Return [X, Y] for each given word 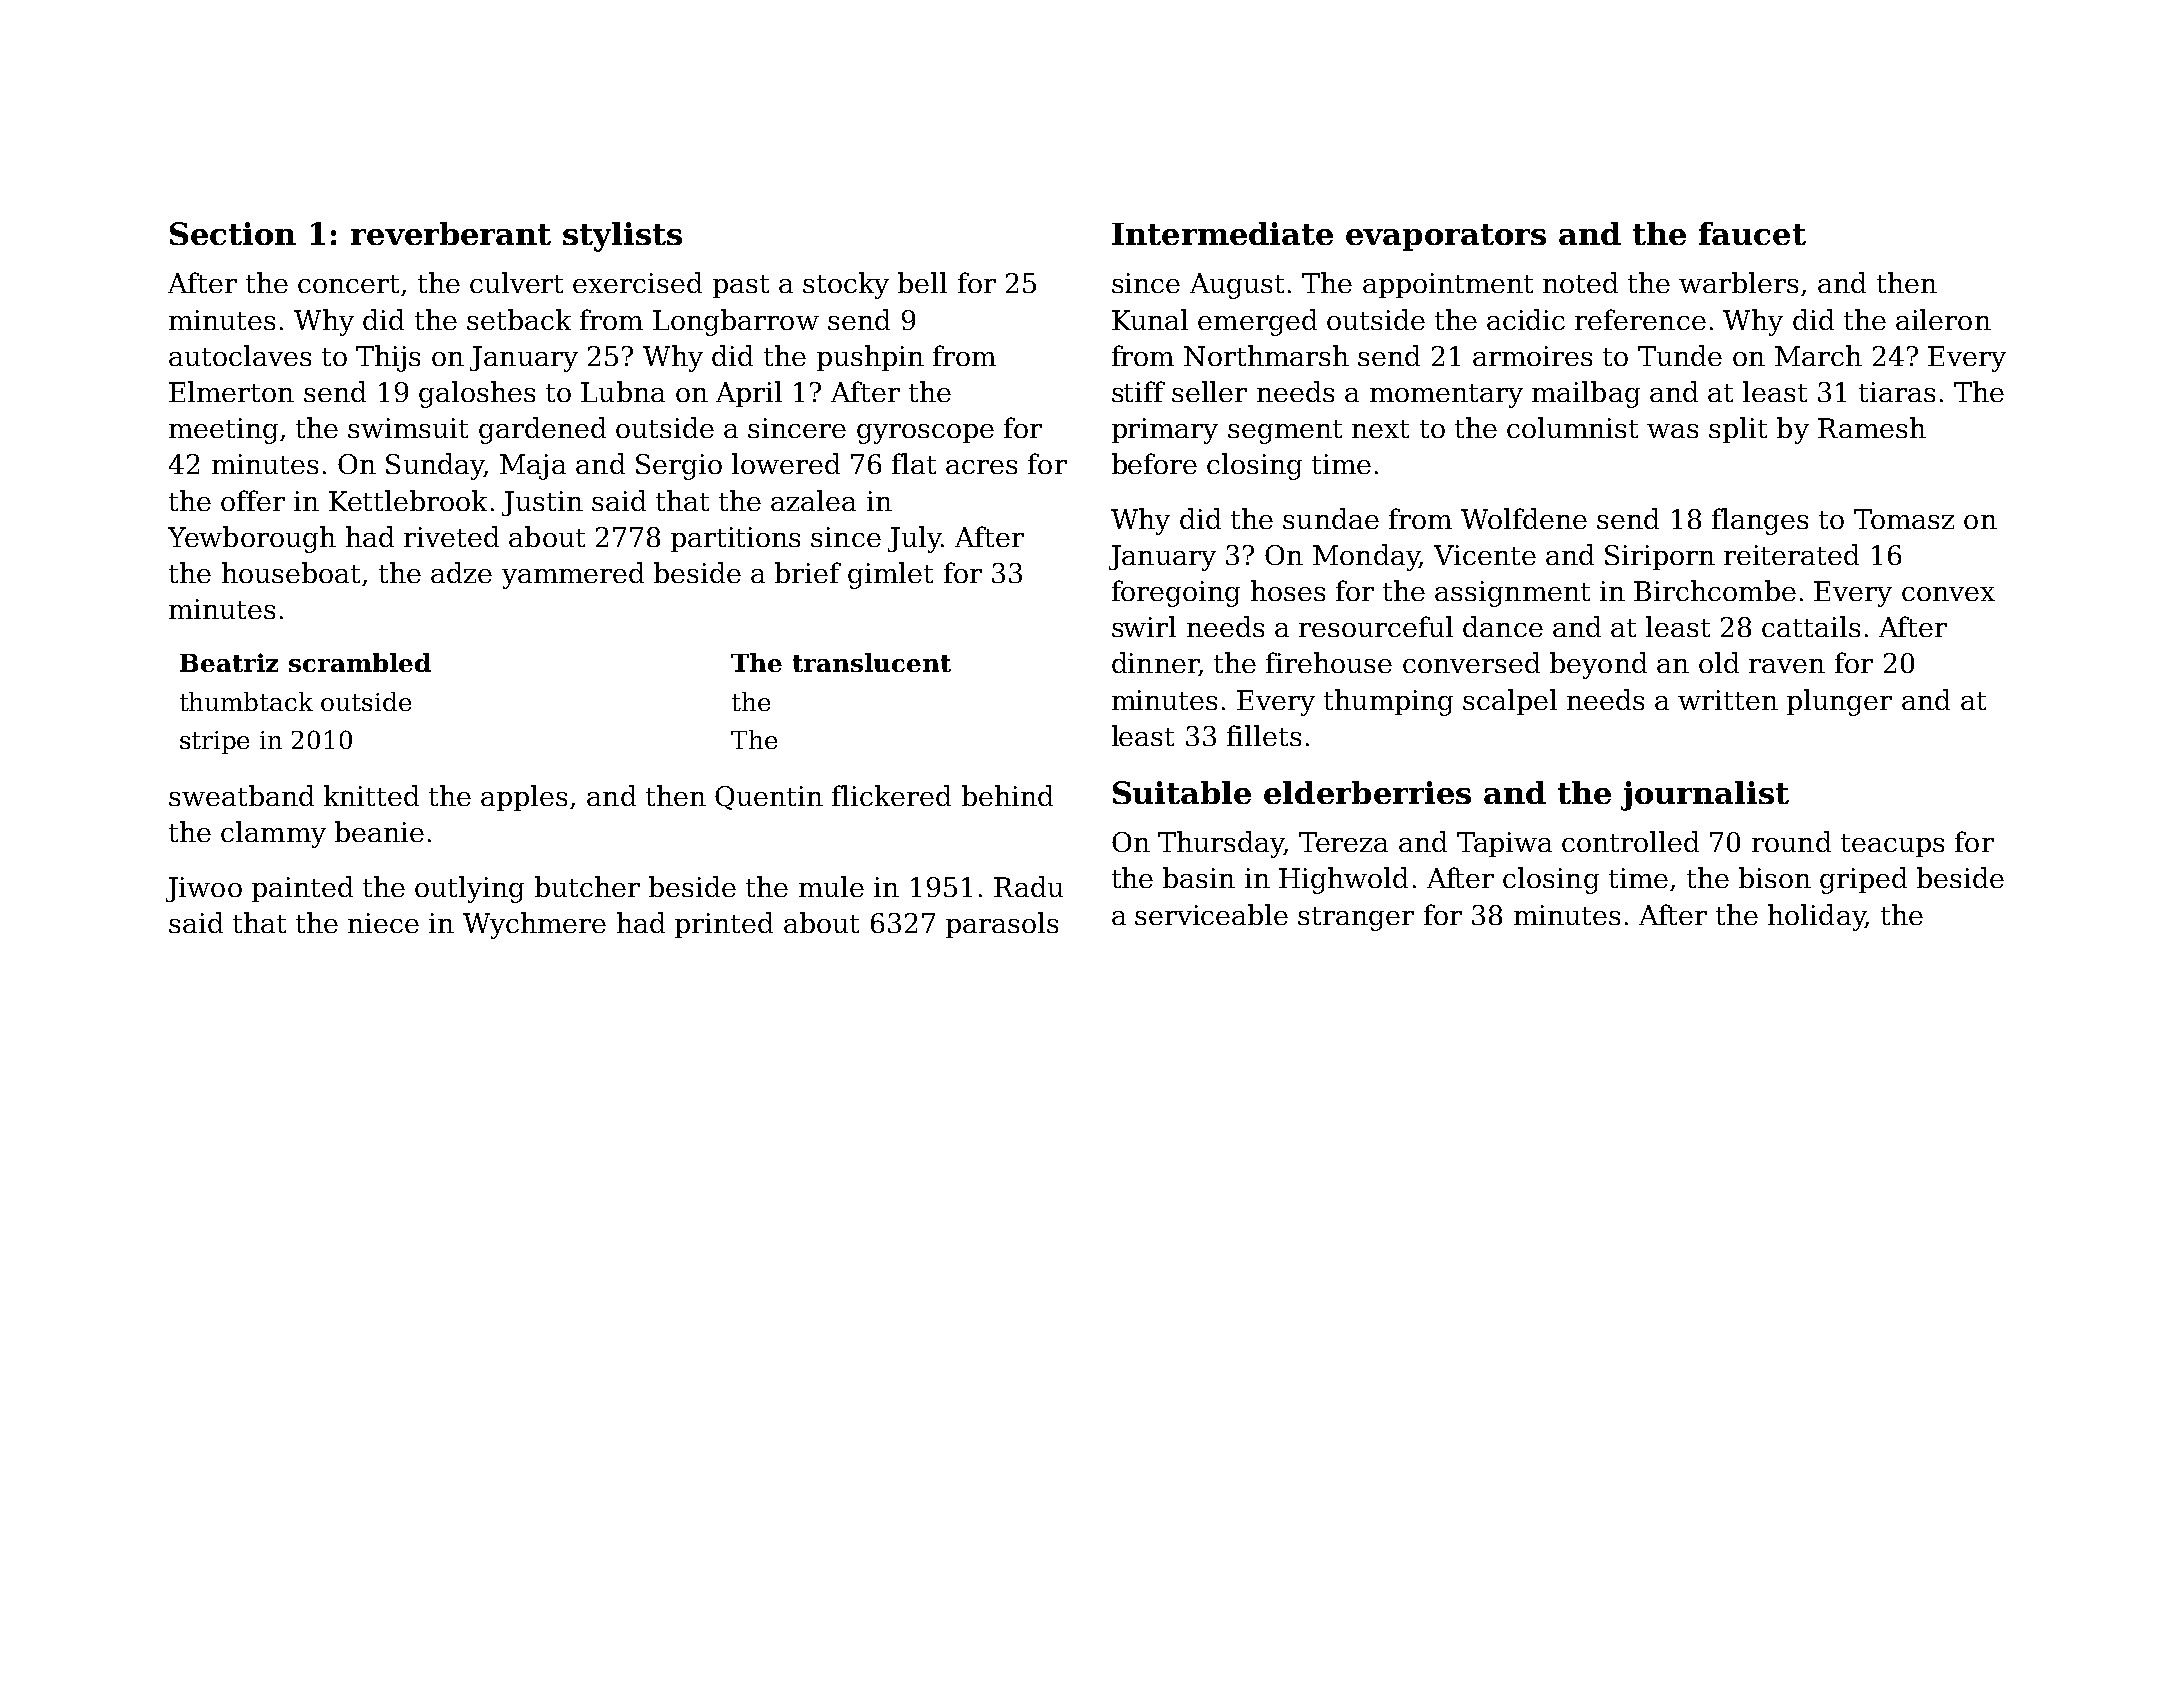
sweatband [241, 795]
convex [1948, 594]
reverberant [451, 233]
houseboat [291, 572]
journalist [1705, 796]
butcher [587, 886]
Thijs [388, 358]
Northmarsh [1266, 355]
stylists [622, 237]
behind [1007, 795]
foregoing [1176, 593]
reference [1640, 319]
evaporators [1446, 237]
